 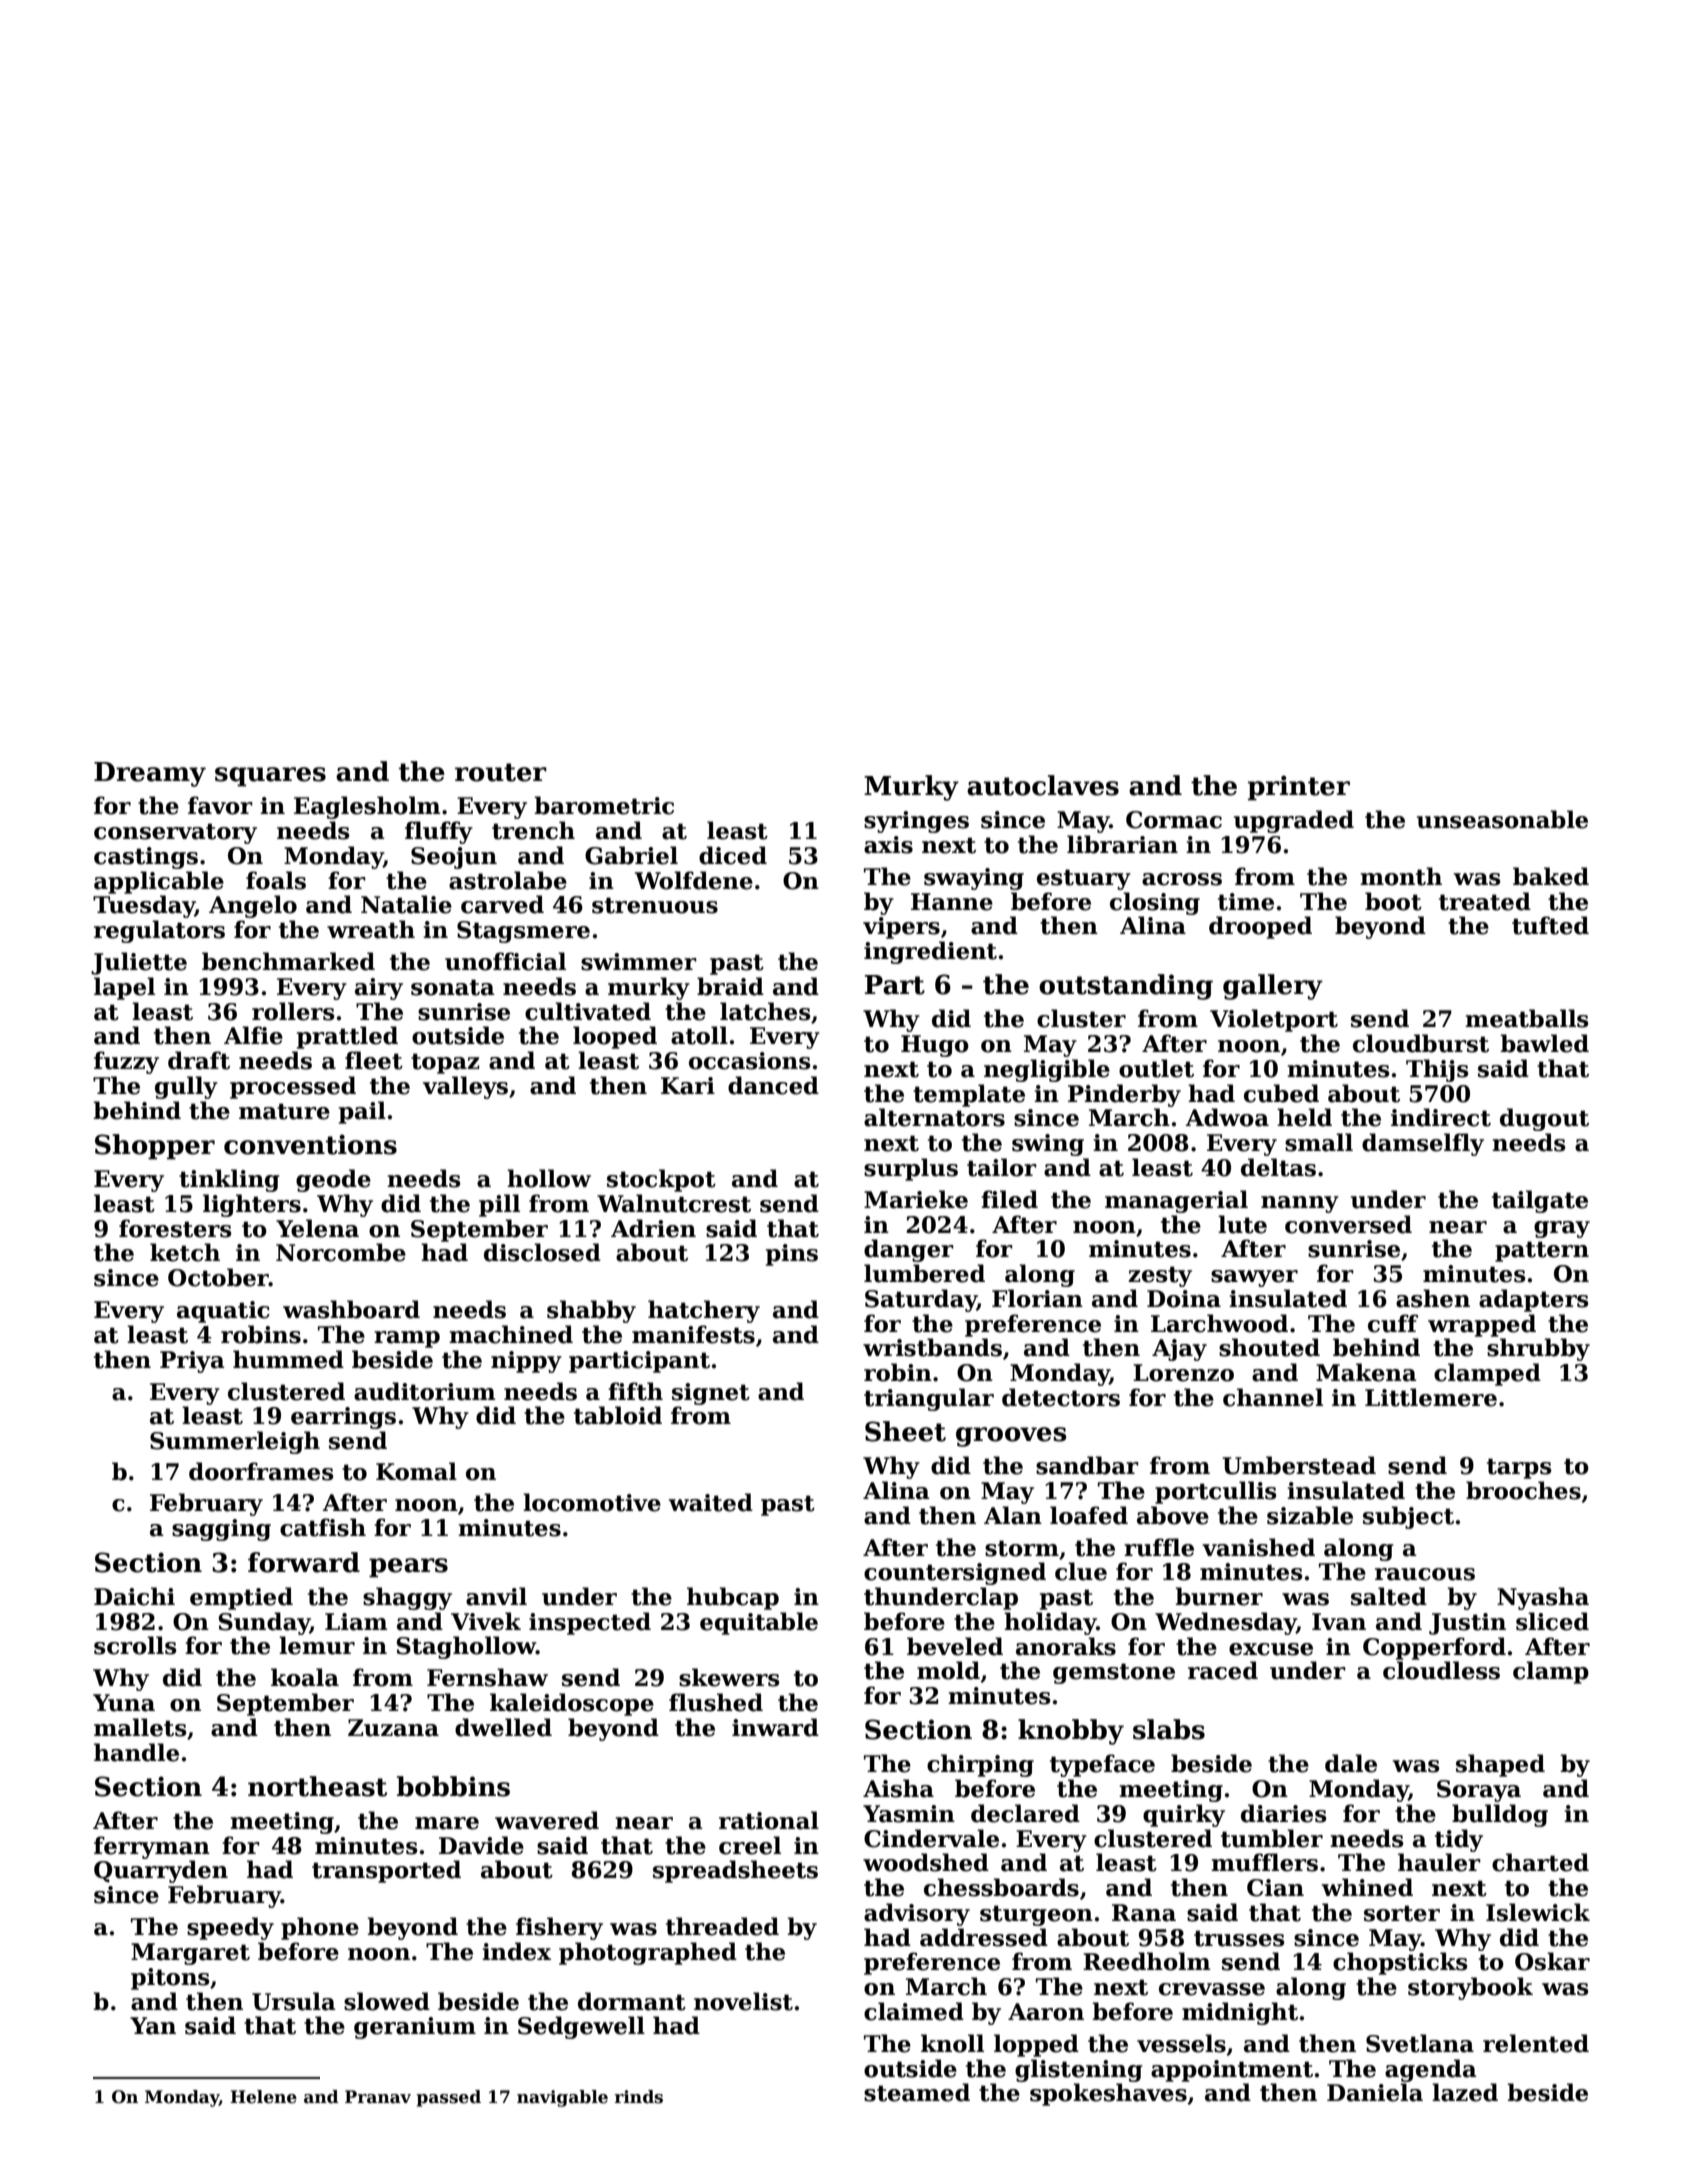 What do you see at coordinates (1408, 1517) in the screenshot?
I see `subject` at bounding box center [1408, 1517].
